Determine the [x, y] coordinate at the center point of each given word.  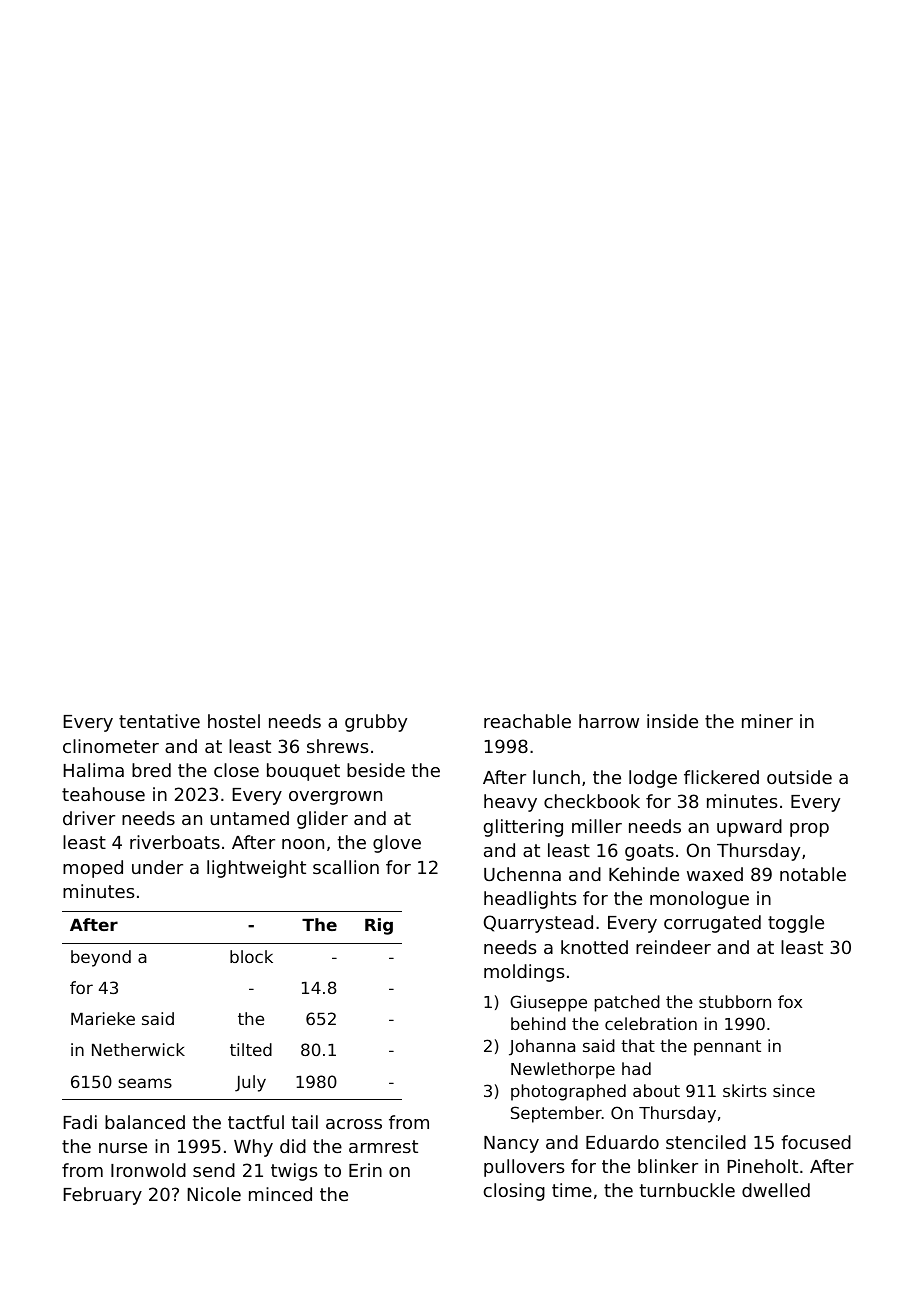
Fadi [80, 1122]
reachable [527, 721]
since [794, 1090]
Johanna [542, 1047]
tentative [159, 721]
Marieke [103, 1018]
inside [672, 721]
